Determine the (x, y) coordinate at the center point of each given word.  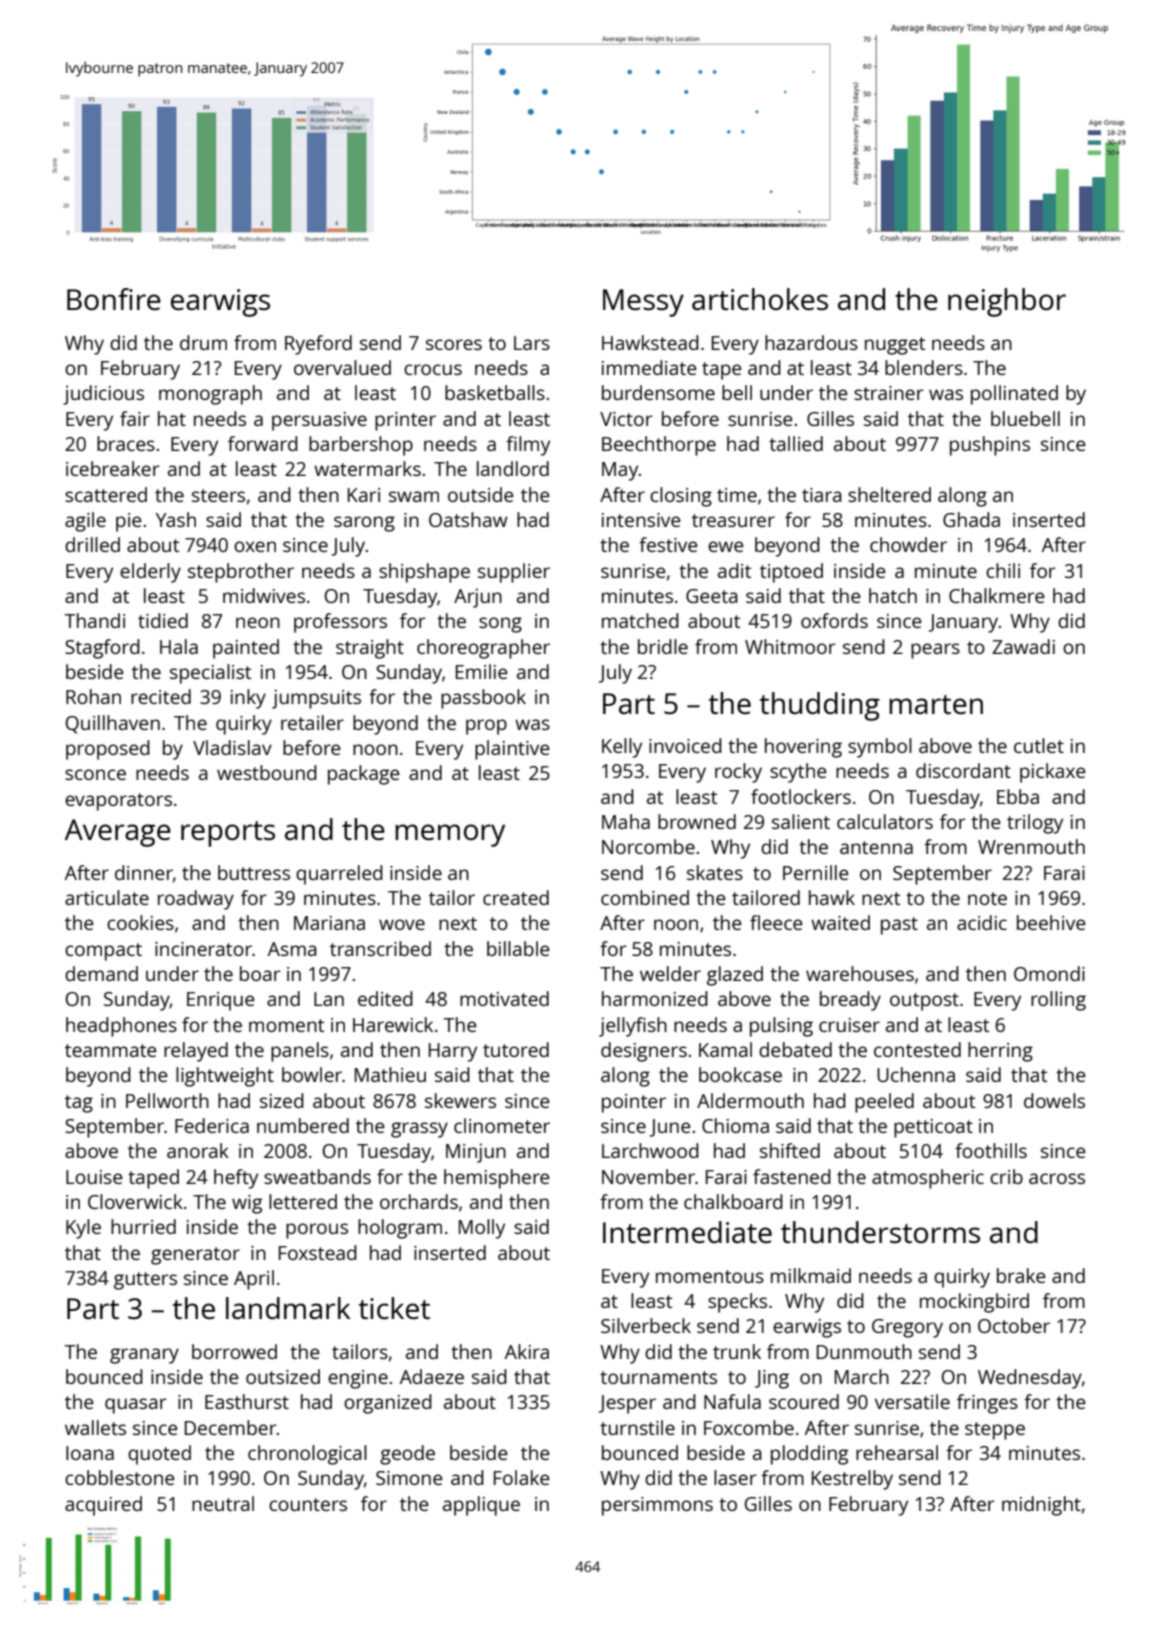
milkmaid (811, 1275)
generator (195, 1256)
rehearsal (897, 1452)
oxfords (834, 620)
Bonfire (114, 299)
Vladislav (232, 747)
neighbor (1007, 302)
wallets (95, 1427)
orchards (419, 1201)
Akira (527, 1351)
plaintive (512, 750)
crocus (433, 369)
